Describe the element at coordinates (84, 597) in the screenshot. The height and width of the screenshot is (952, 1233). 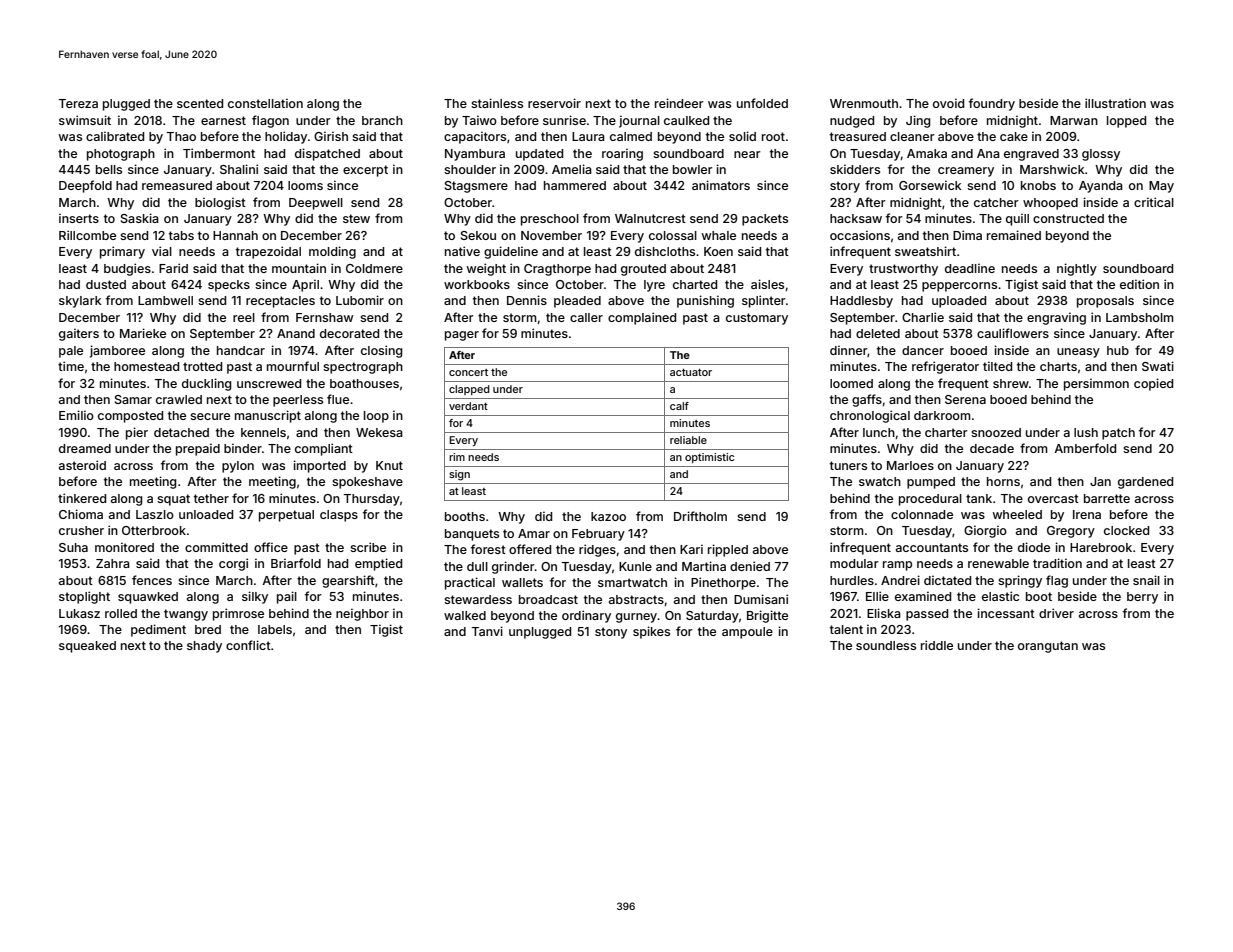
I see `stoplight` at that location.
